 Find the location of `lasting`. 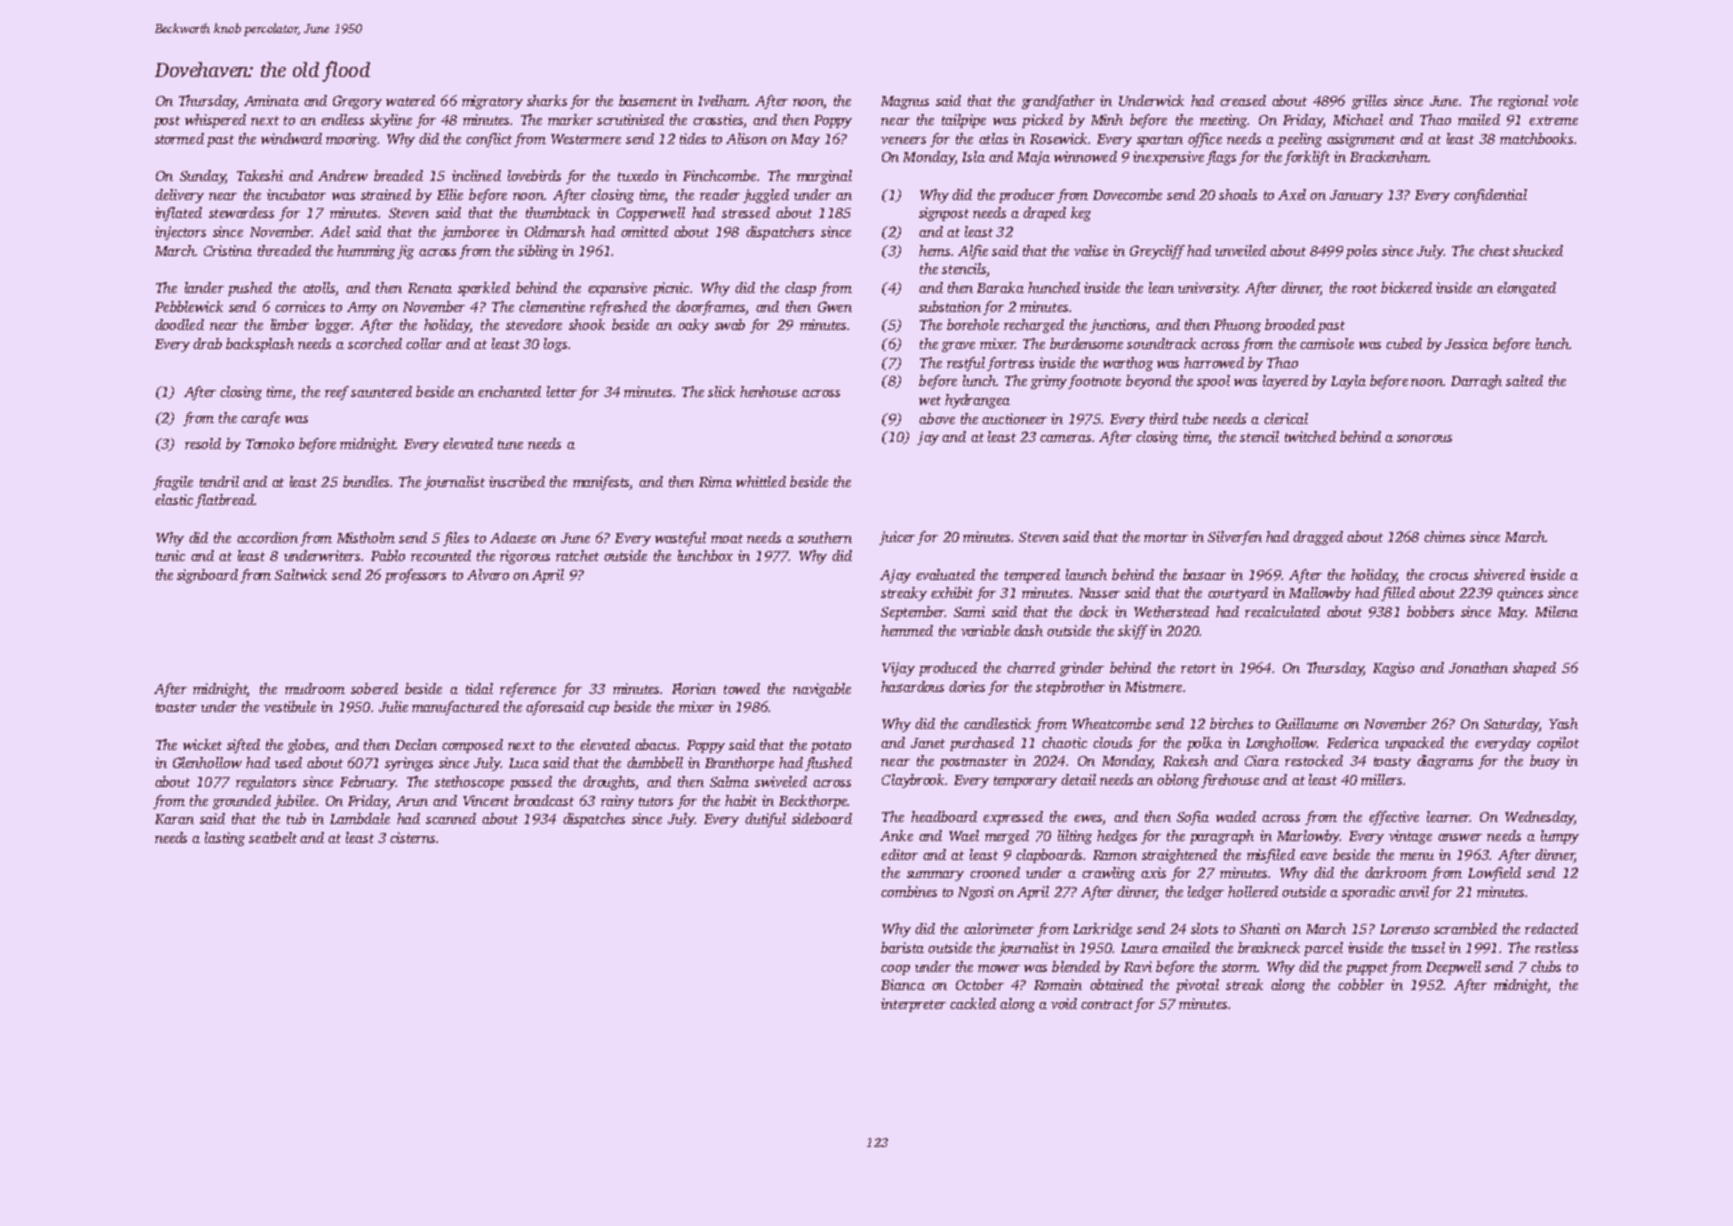

lasting is located at coordinates (225, 839).
